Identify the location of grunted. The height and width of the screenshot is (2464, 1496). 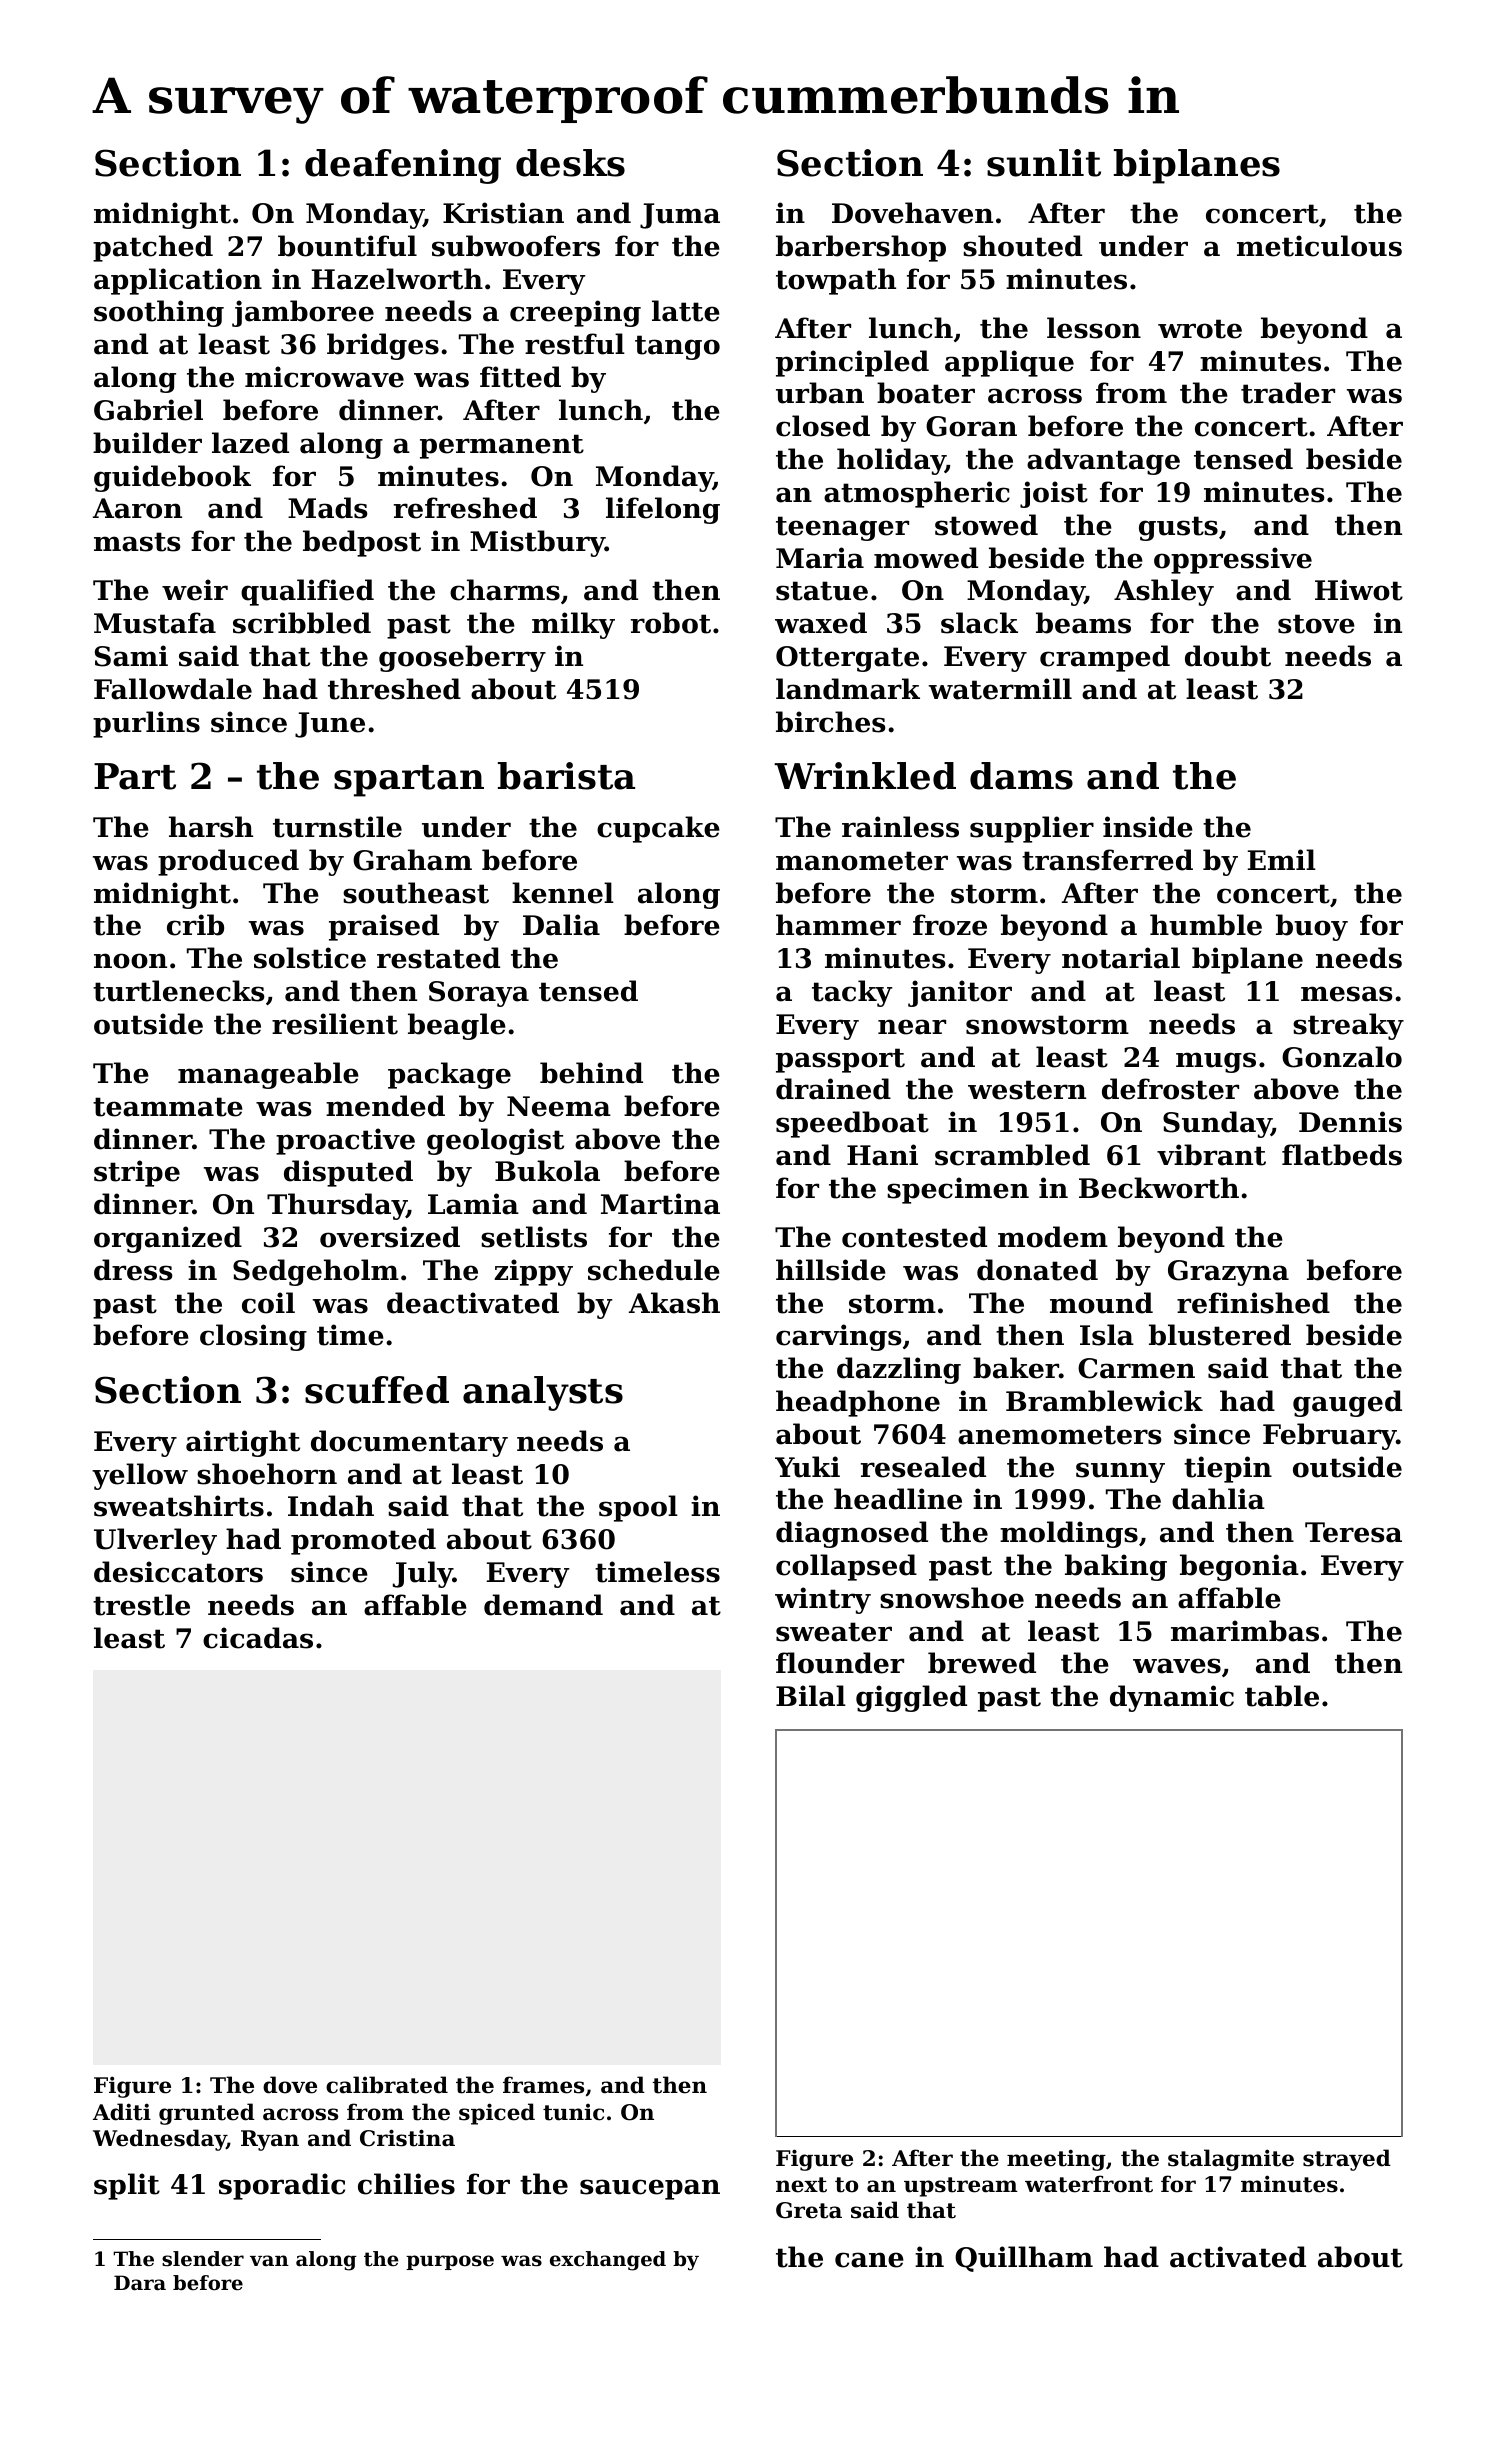
(207, 2114).
